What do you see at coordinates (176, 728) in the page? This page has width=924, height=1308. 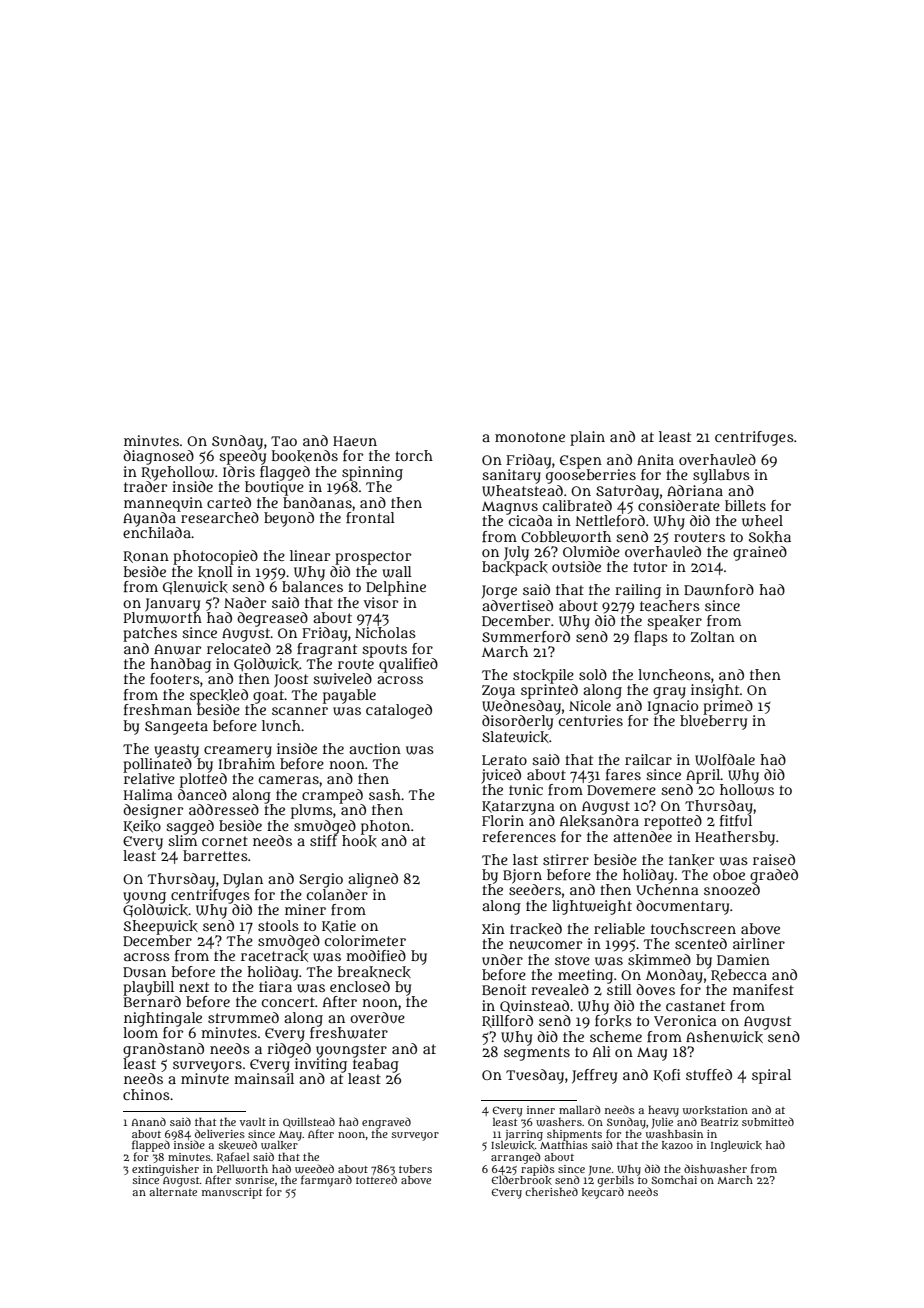 I see `Sangeeta` at bounding box center [176, 728].
